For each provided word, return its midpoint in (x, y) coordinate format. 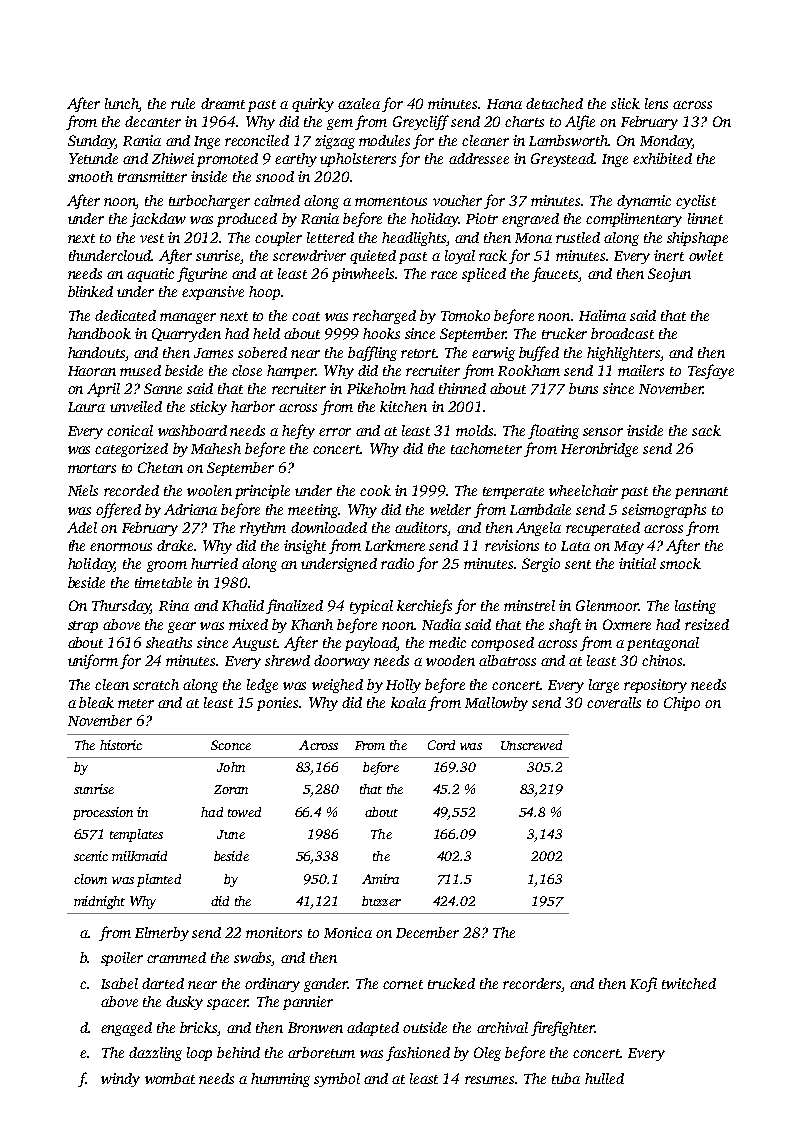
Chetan (160, 467)
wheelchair (583, 490)
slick (625, 103)
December (427, 932)
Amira (380, 879)
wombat (170, 1078)
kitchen (403, 406)
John (231, 767)
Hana (504, 104)
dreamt (223, 103)
